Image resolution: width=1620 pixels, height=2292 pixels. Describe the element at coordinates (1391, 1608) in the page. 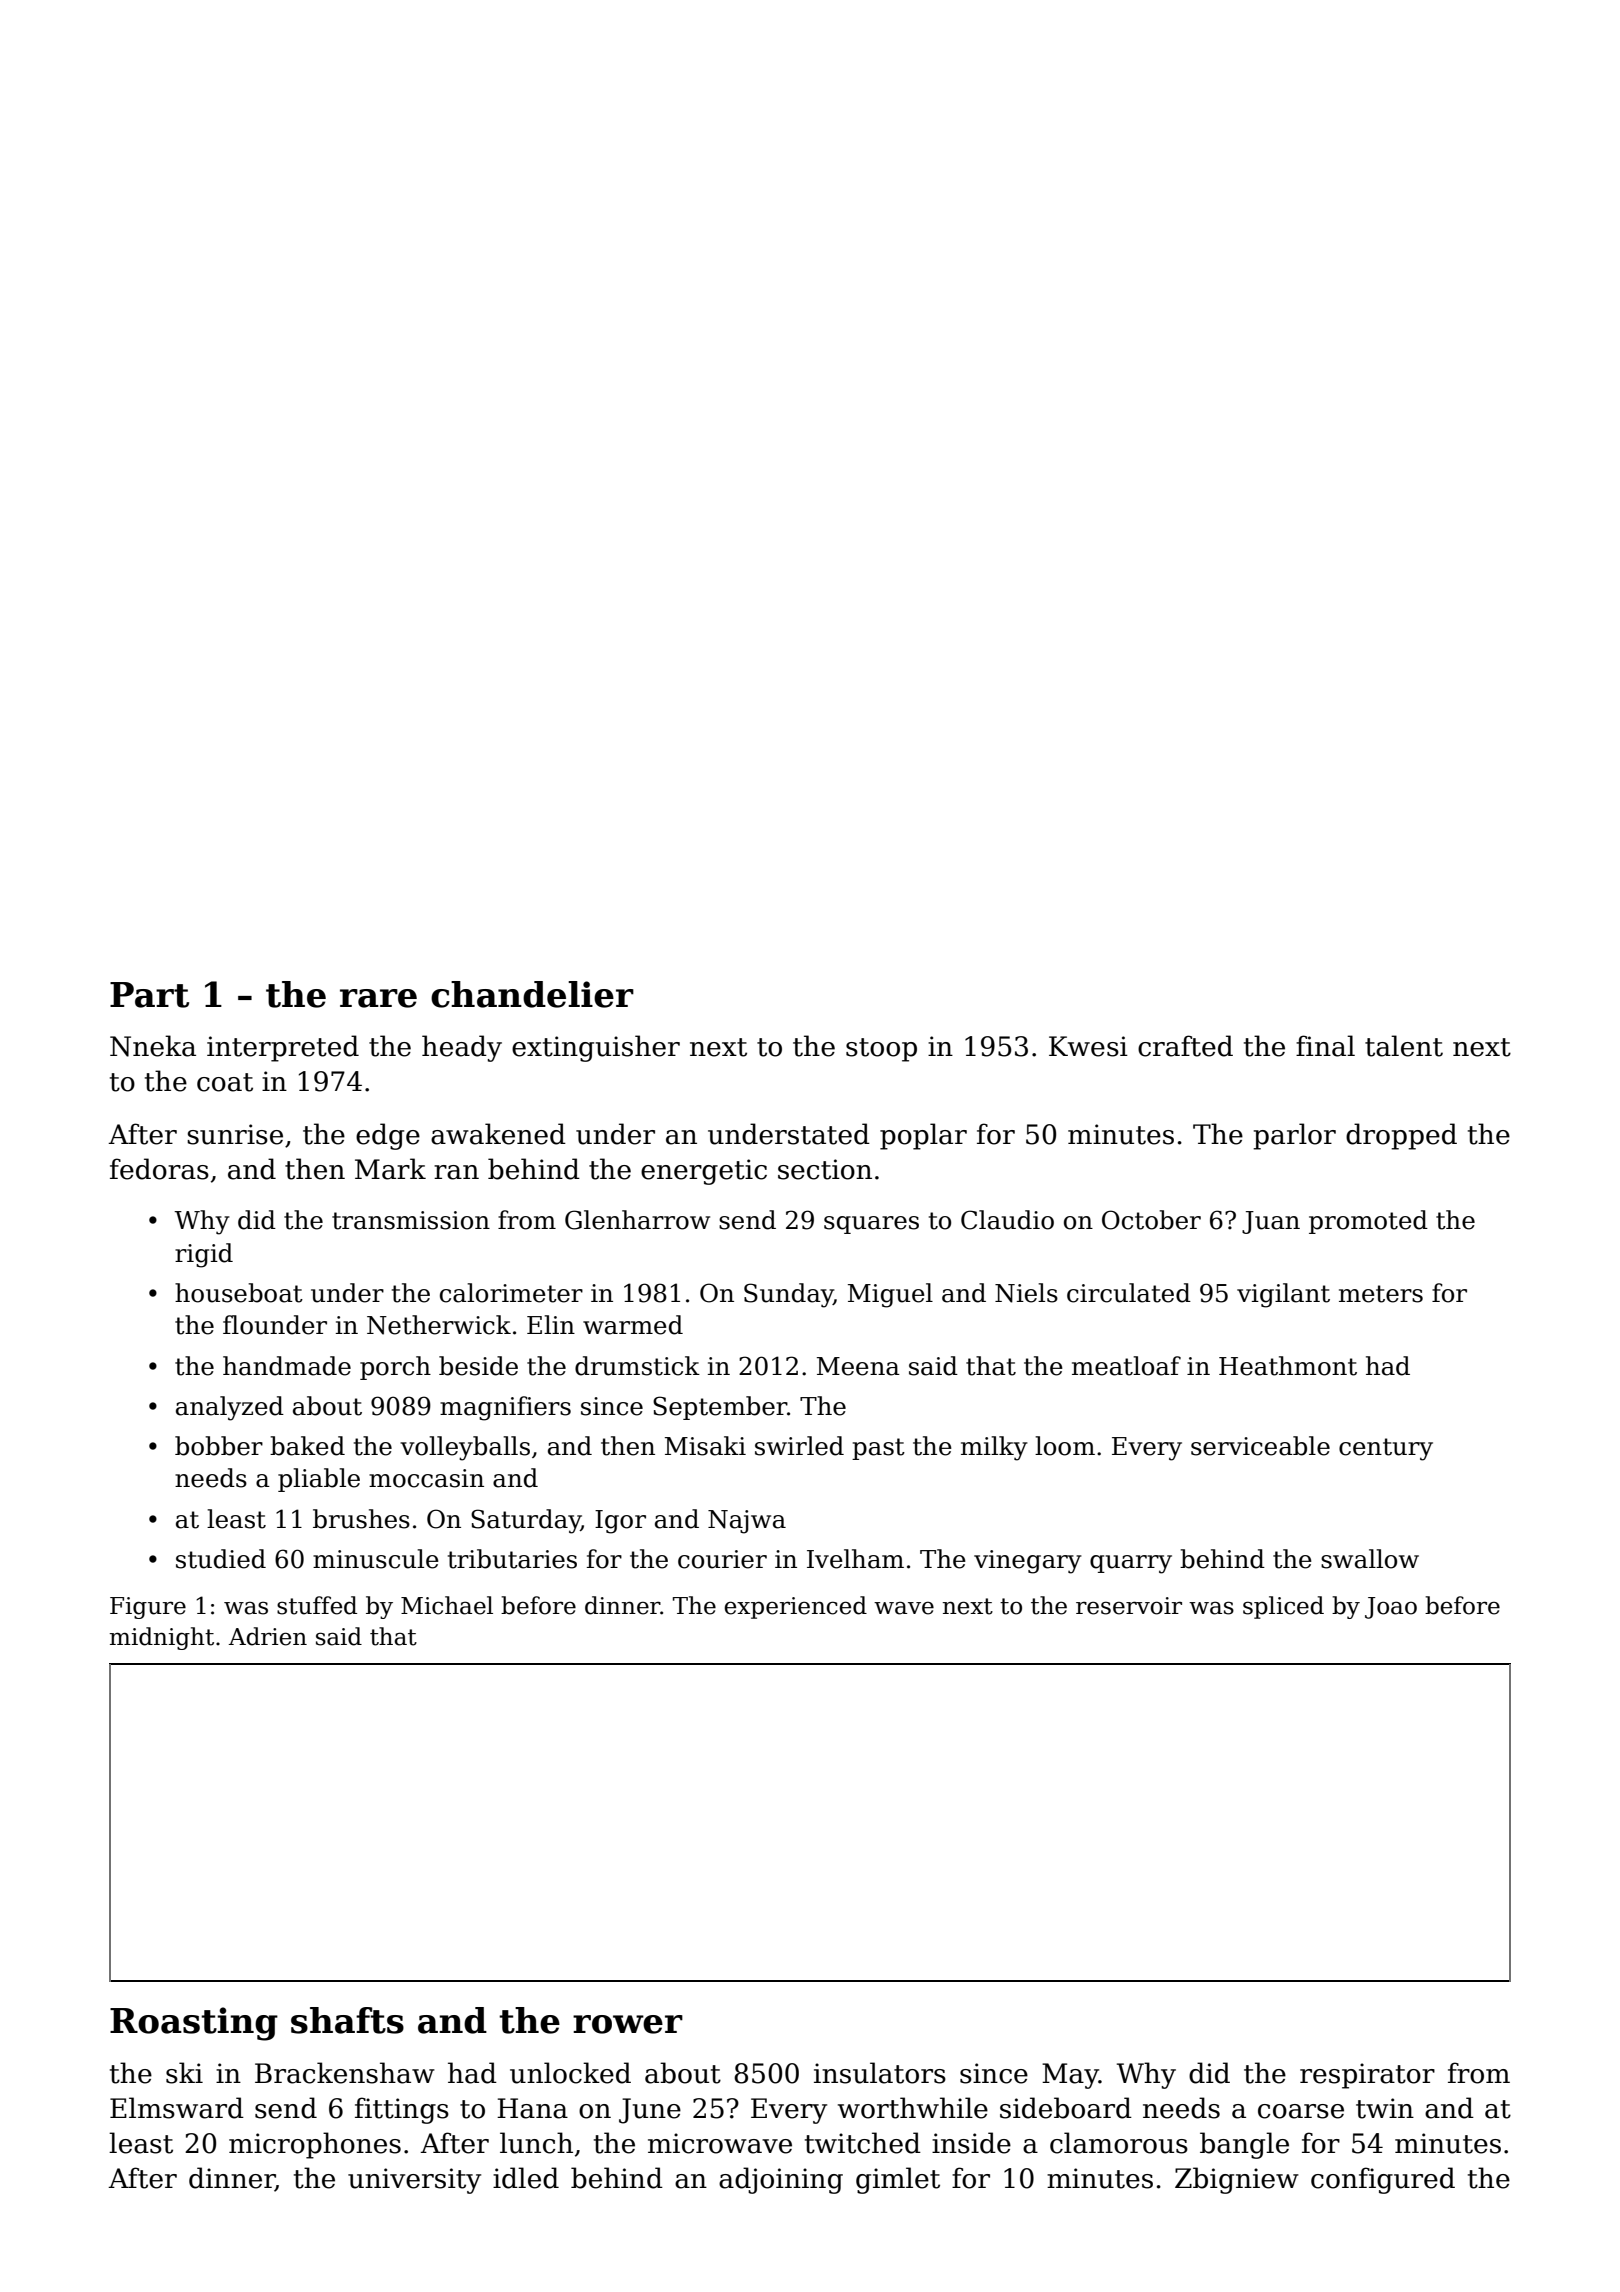

I see `Joao` at that location.
